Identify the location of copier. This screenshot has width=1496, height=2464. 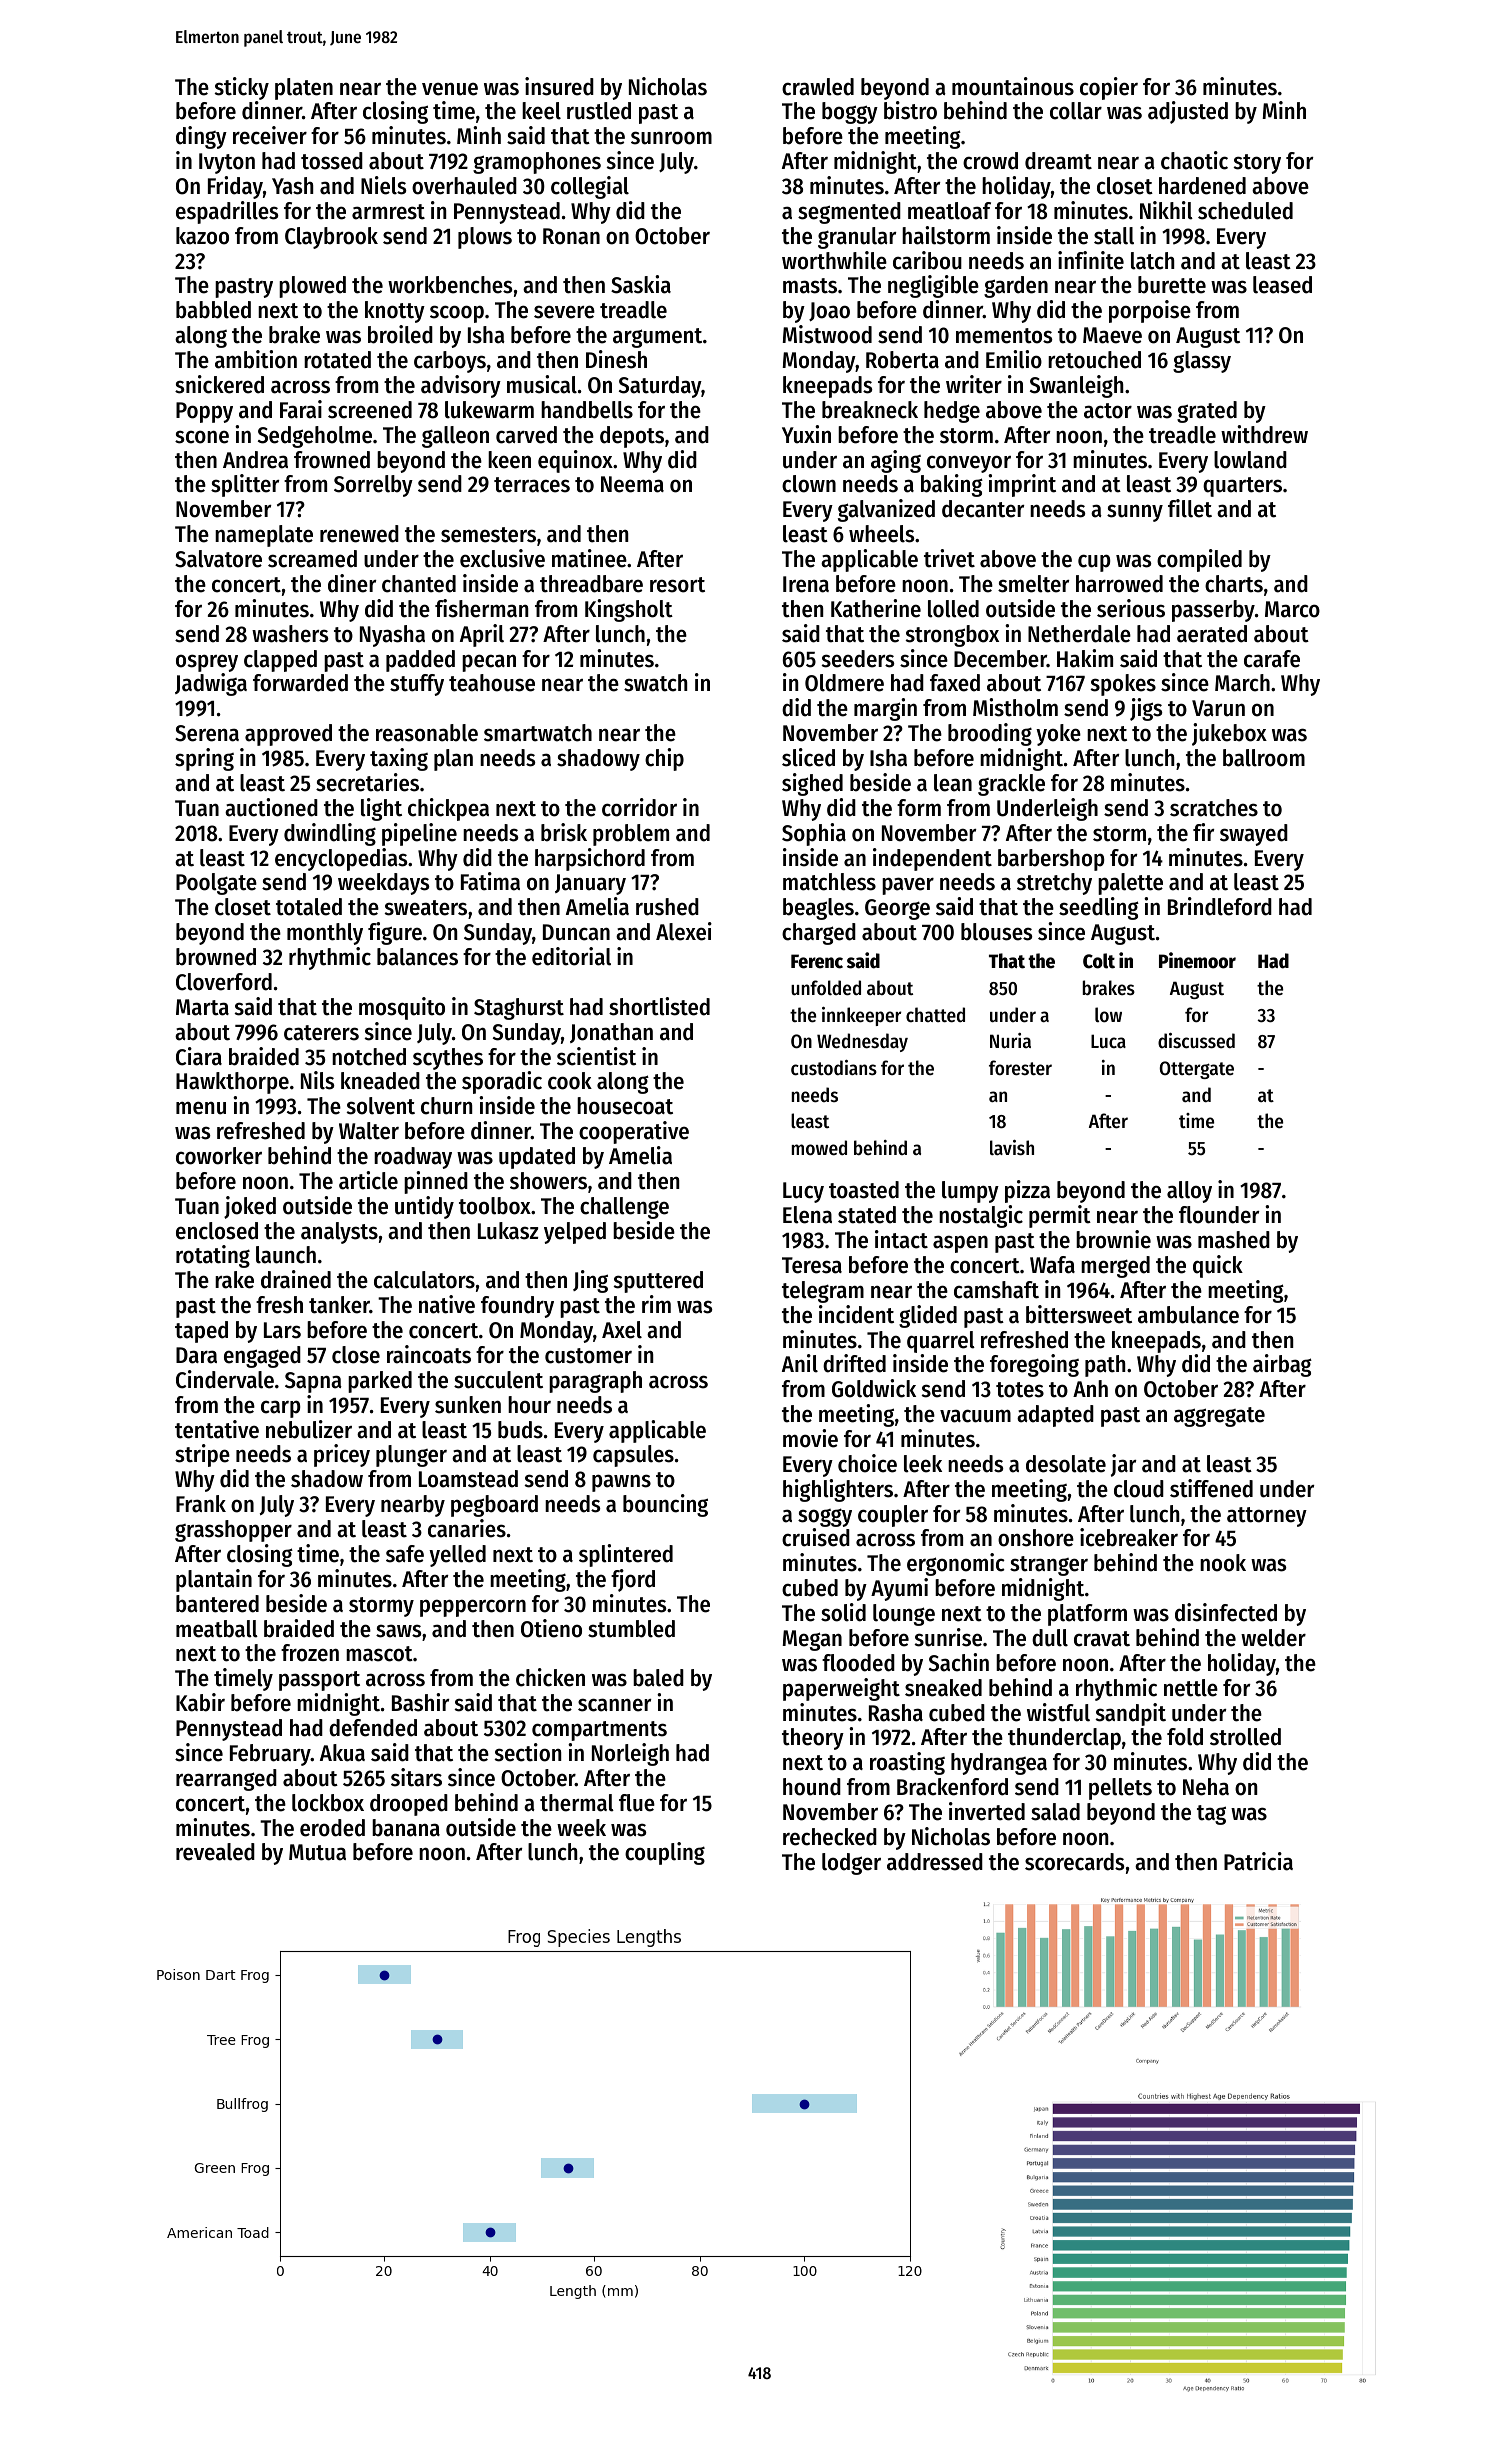
(1109, 88).
